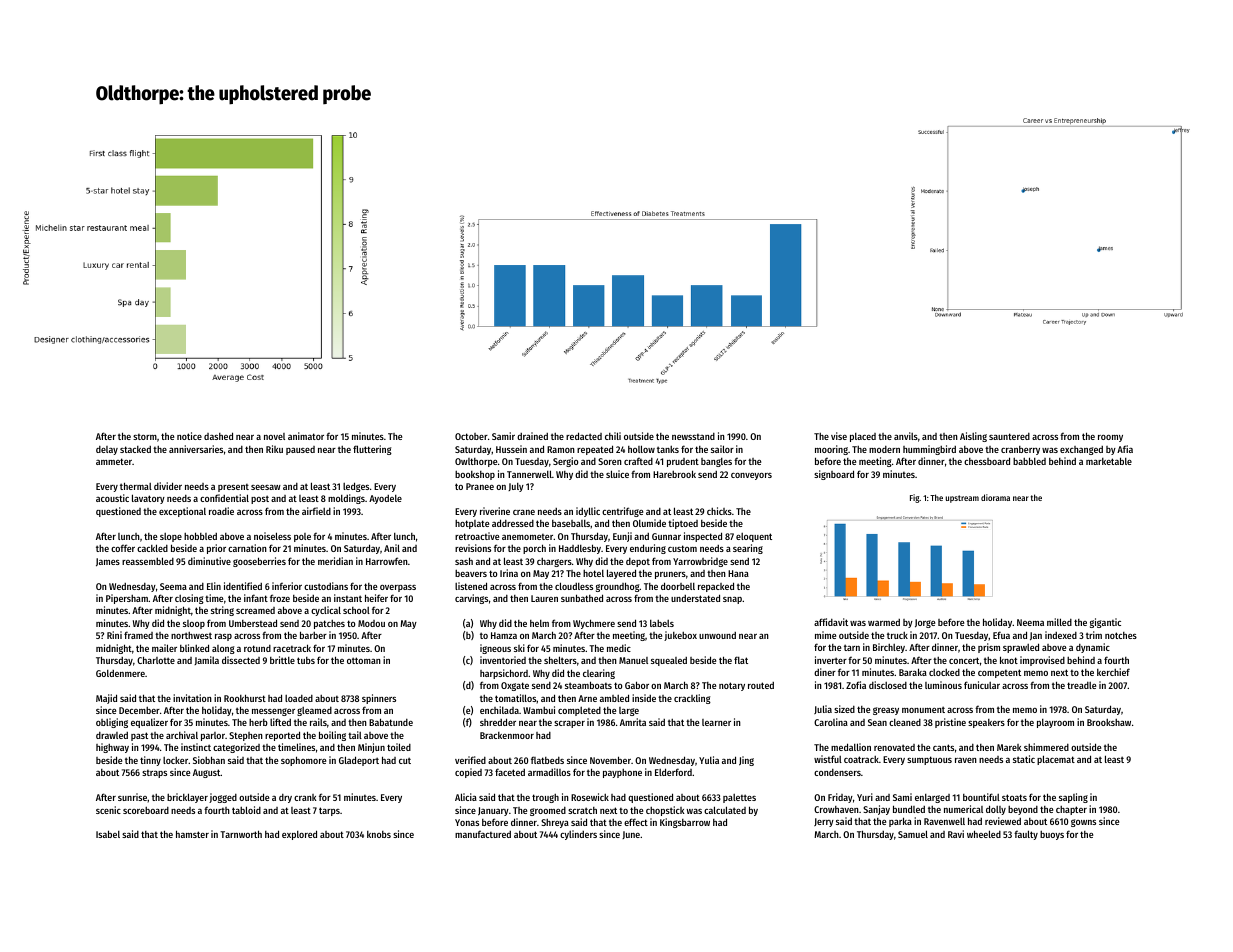 This screenshot has width=1233, height=952. What do you see at coordinates (1030, 622) in the screenshot?
I see `Neema` at bounding box center [1030, 622].
